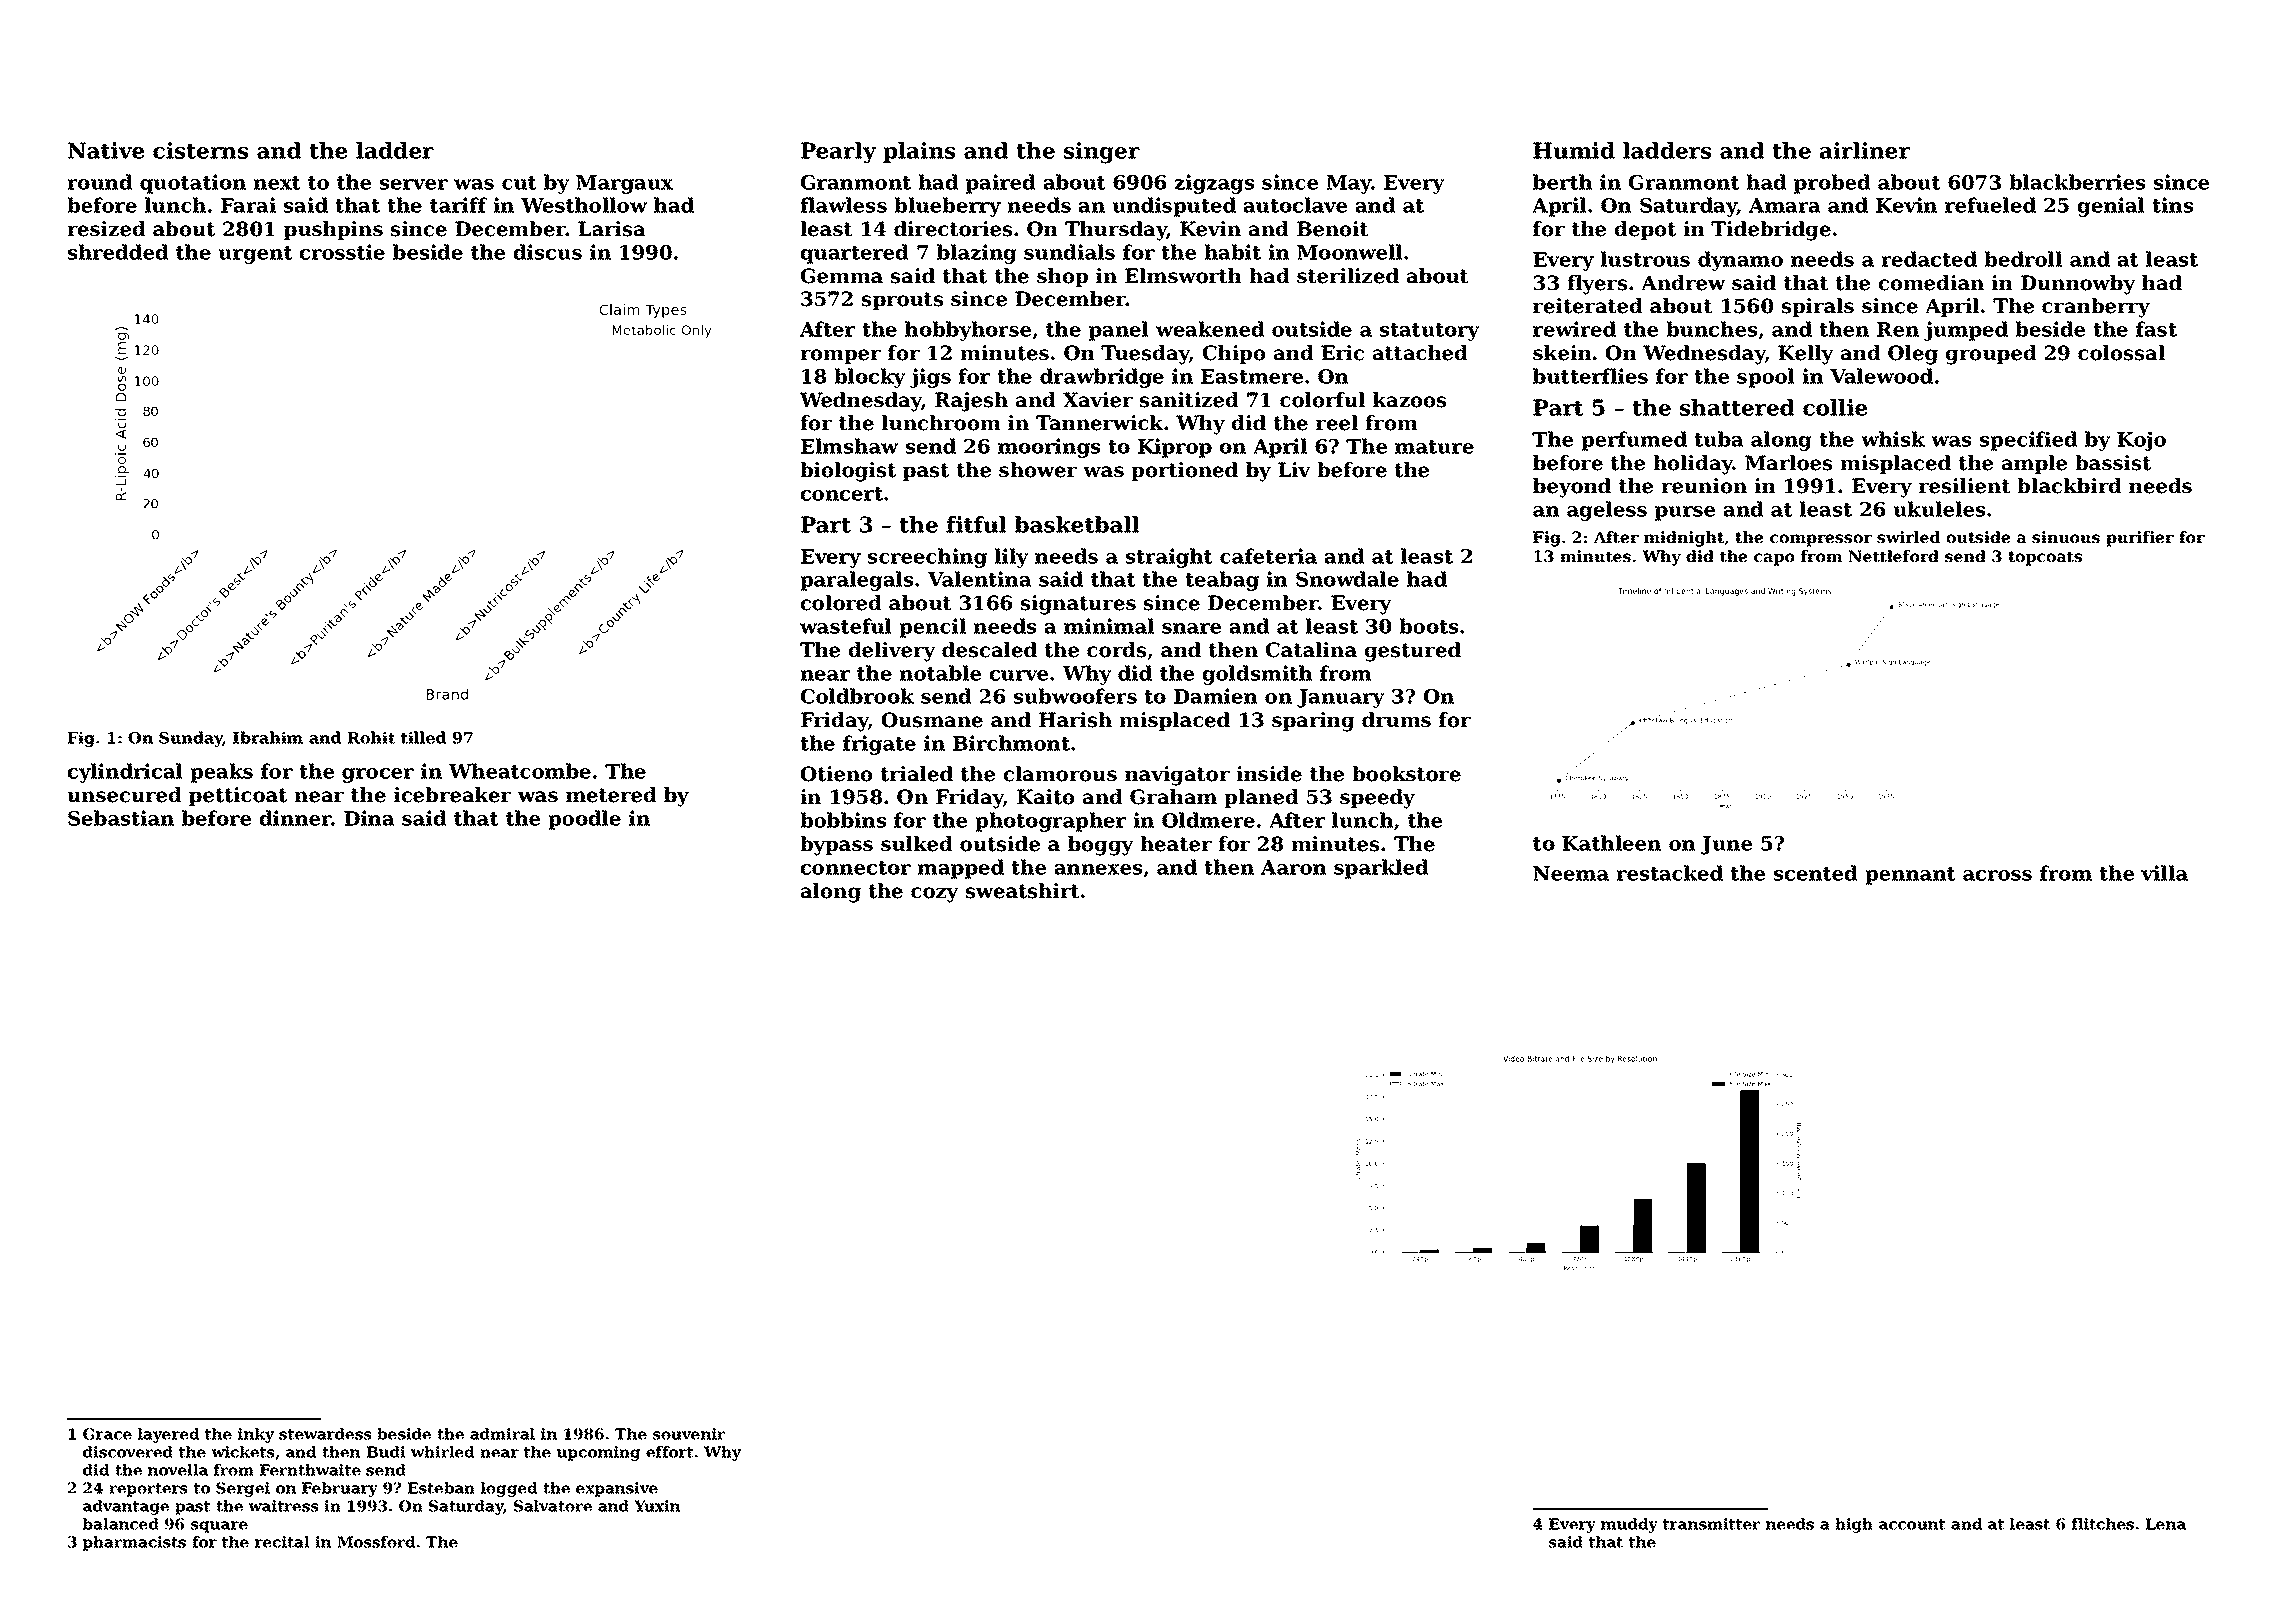  Describe the element at coordinates (268, 737) in the image. I see `Ibrahim` at that location.
